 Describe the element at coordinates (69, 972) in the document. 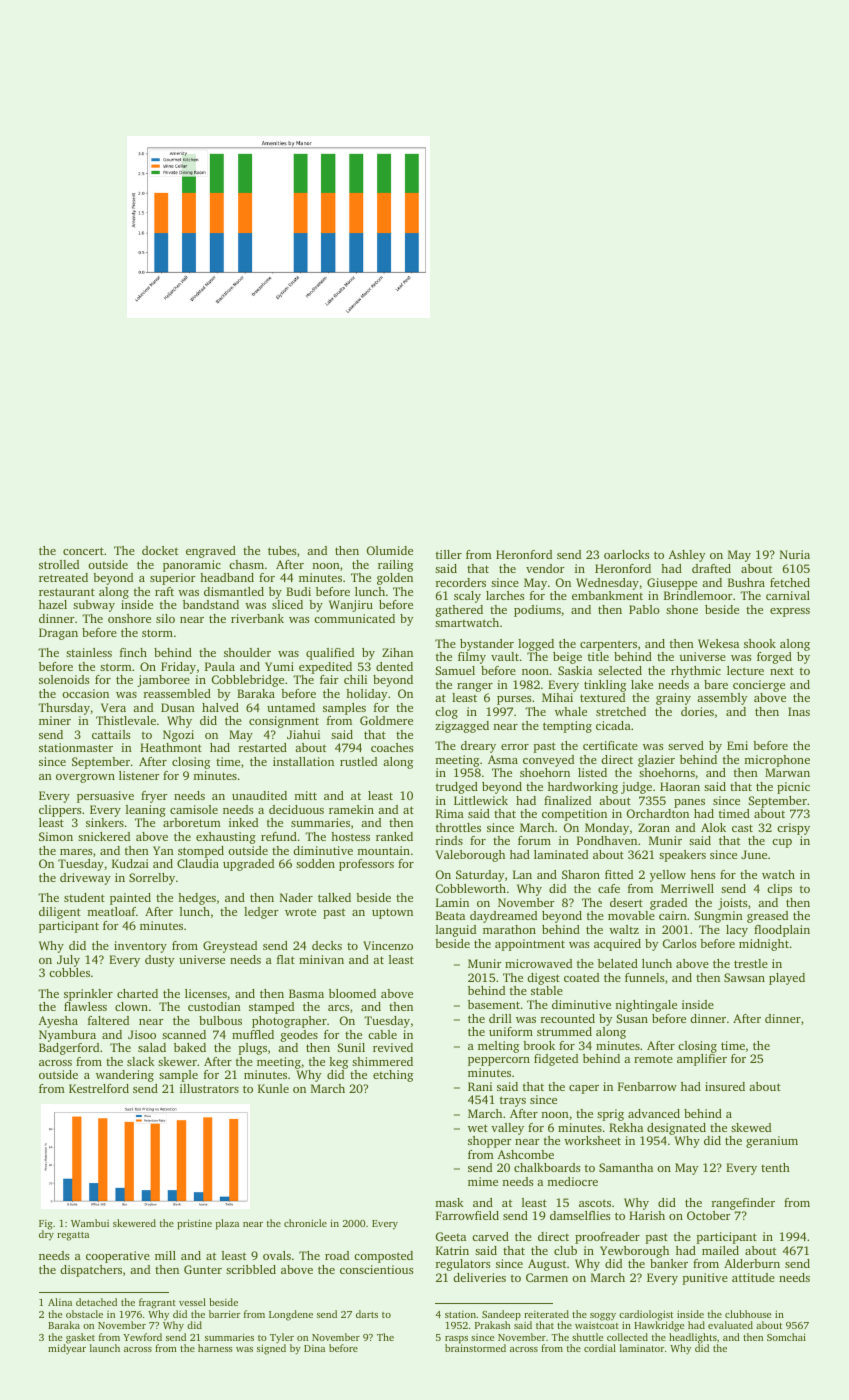

I see `cobbles` at that location.
